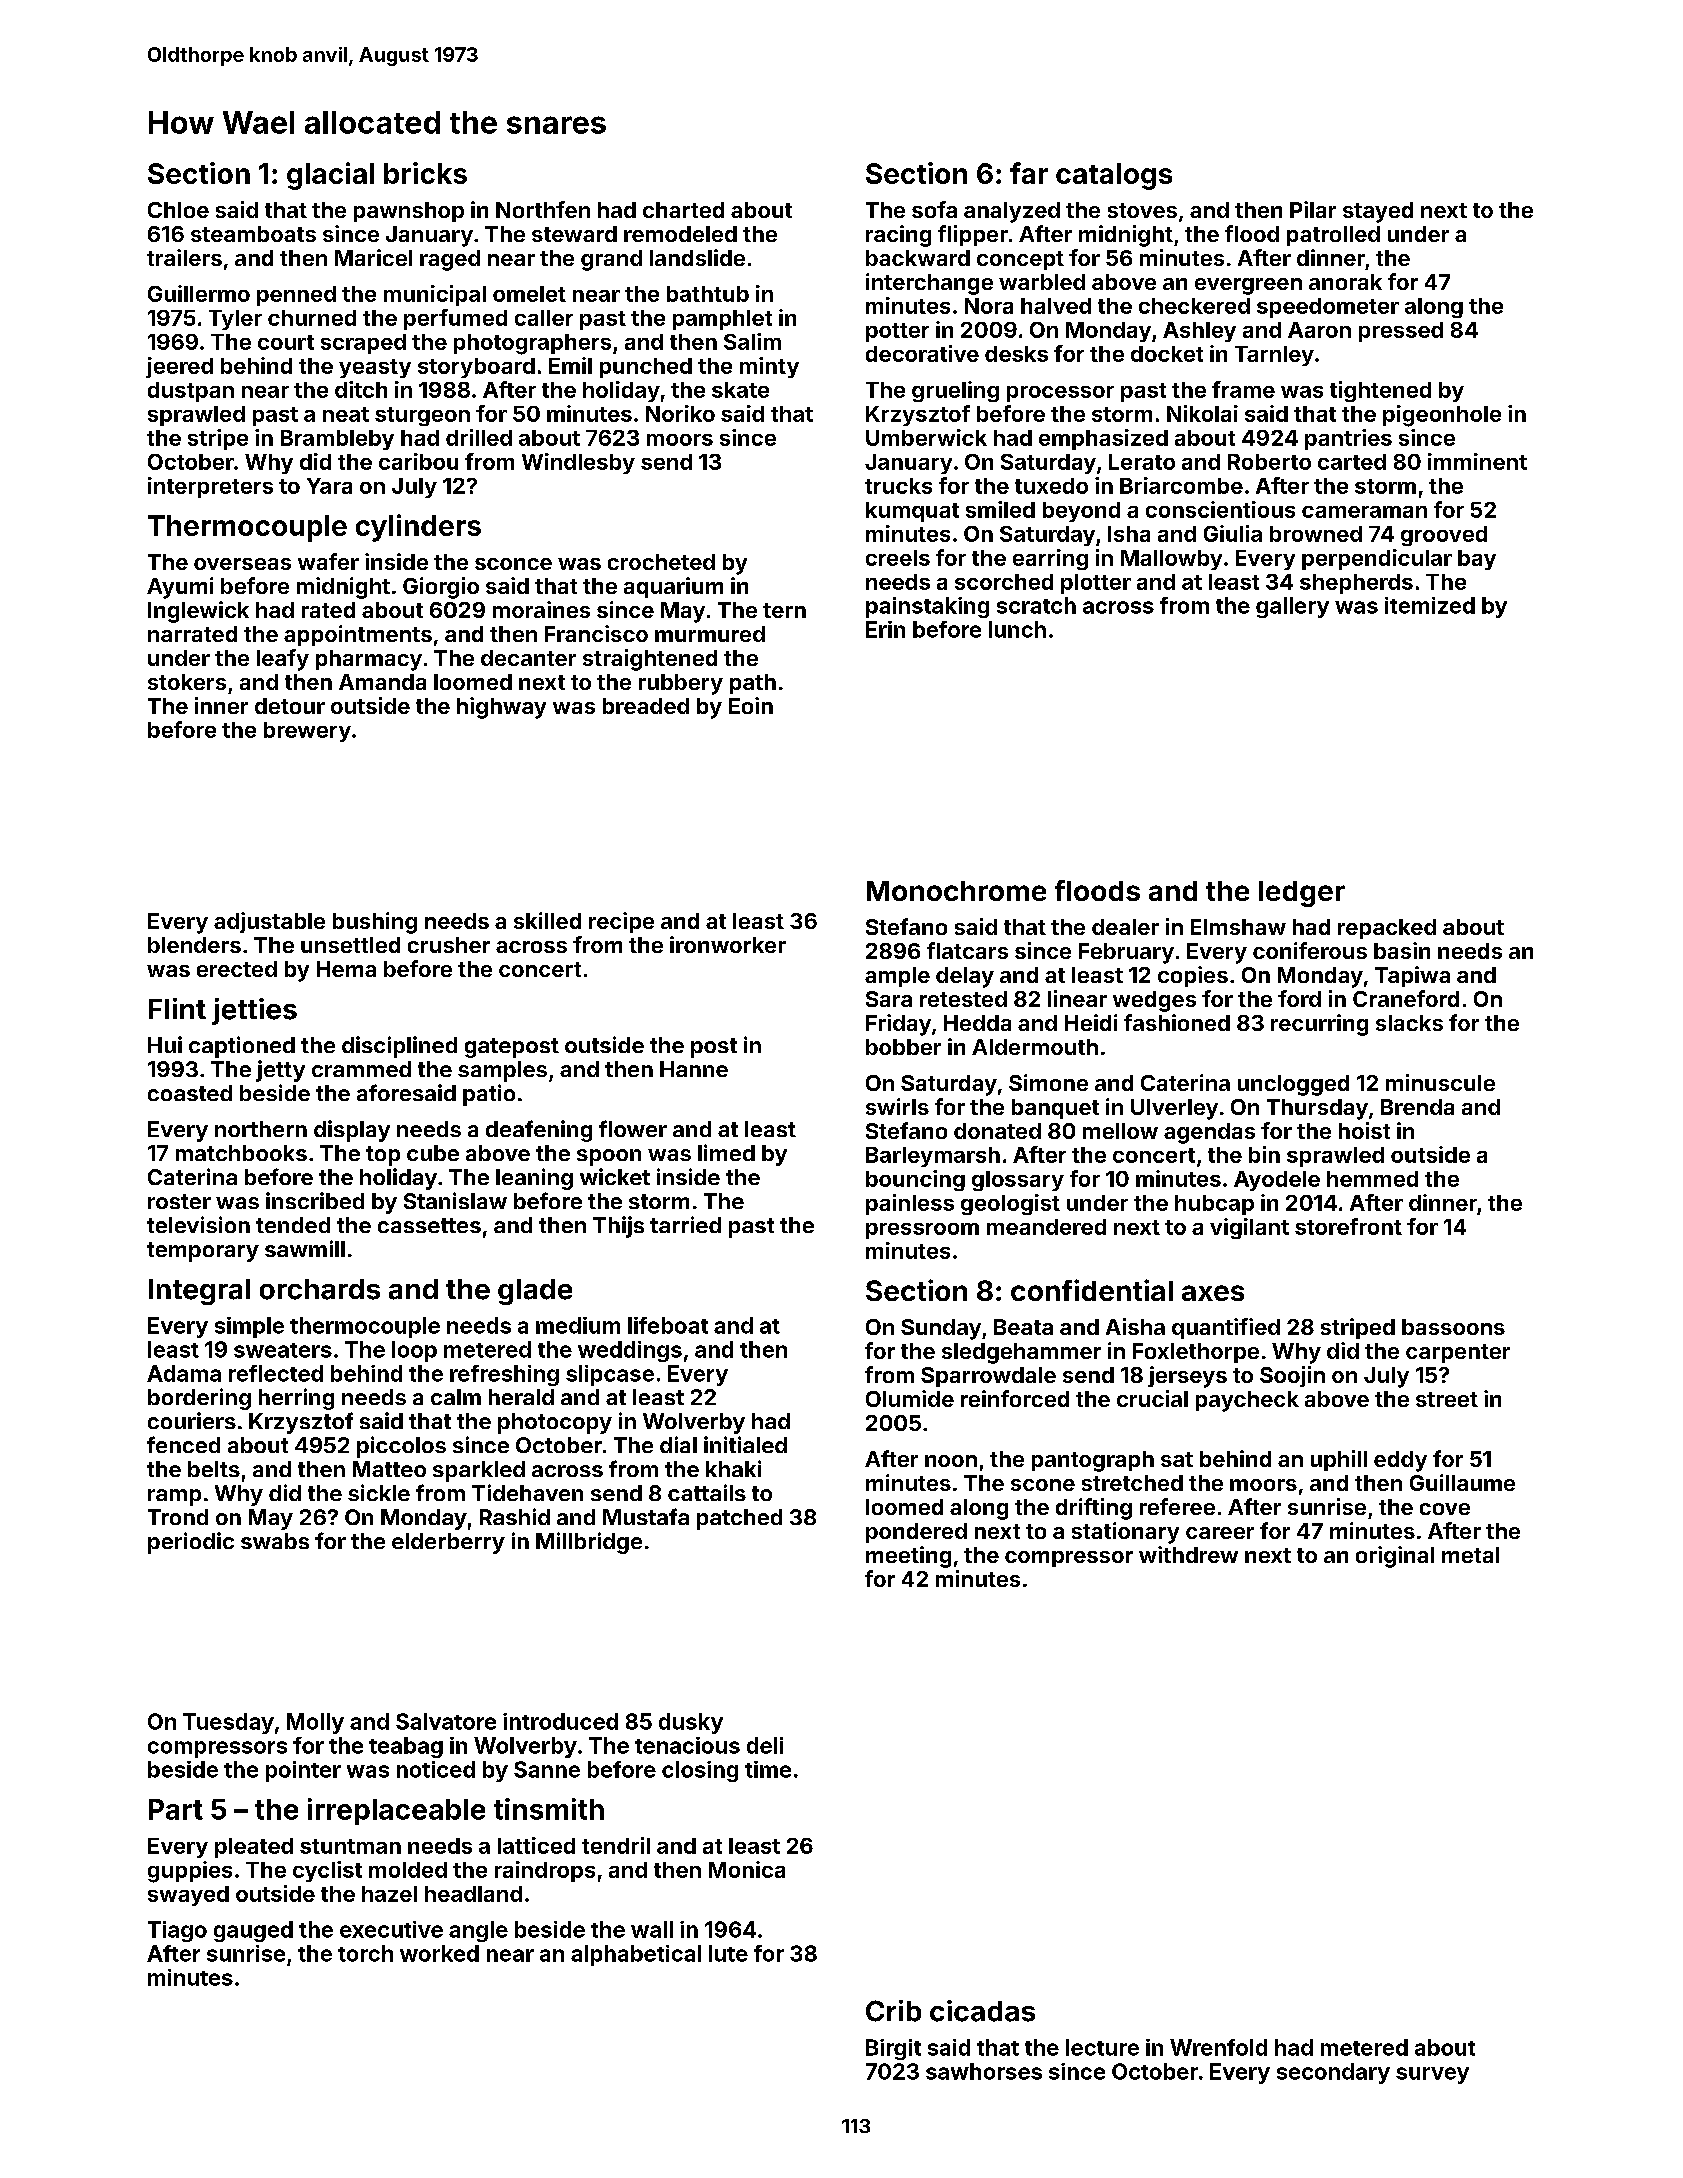  Describe the element at coordinates (1477, 560) in the screenshot. I see `bay` at that location.
